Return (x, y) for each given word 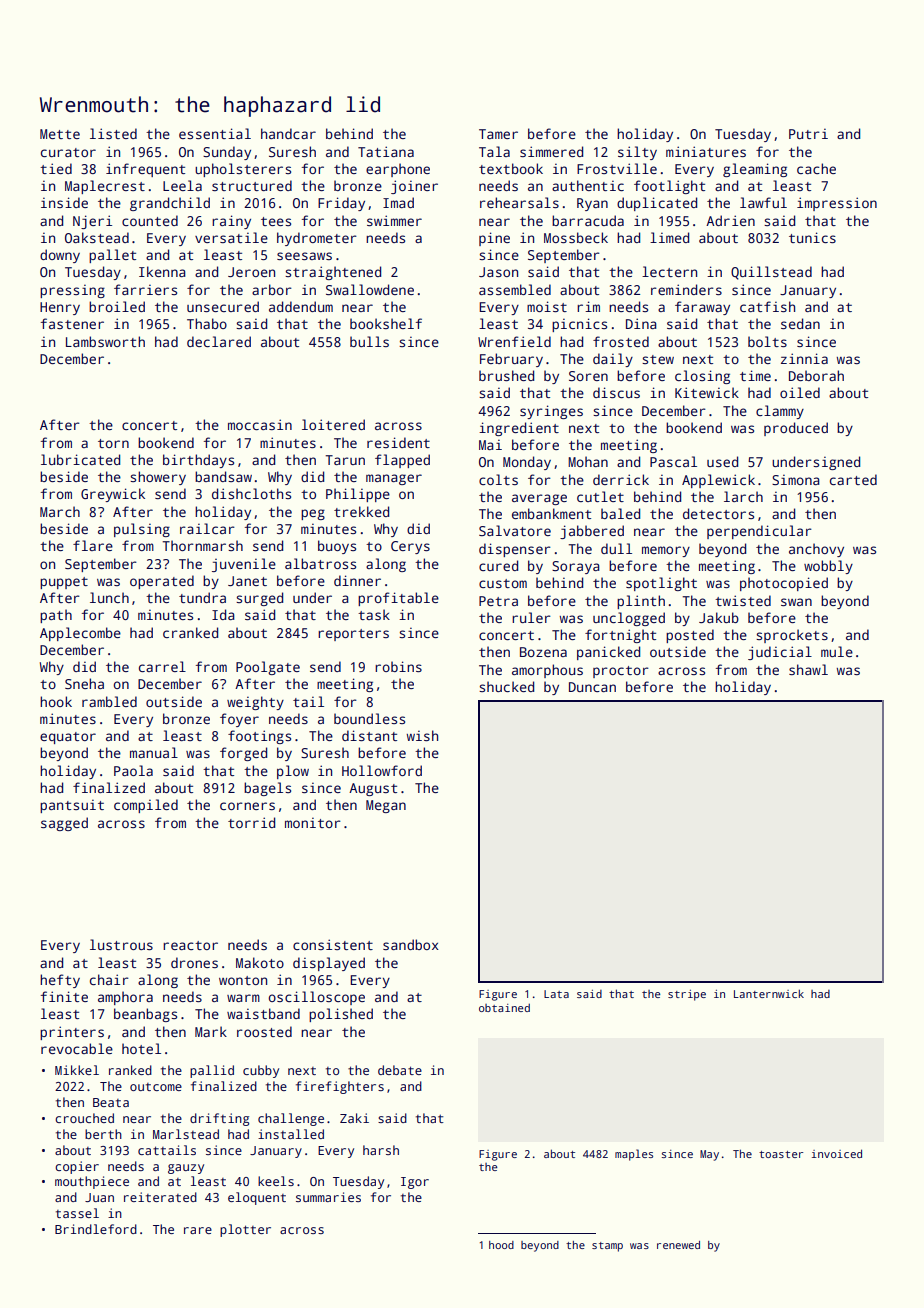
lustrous (121, 944)
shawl (808, 669)
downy (60, 256)
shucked (507, 686)
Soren (588, 376)
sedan (800, 323)
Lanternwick (769, 993)
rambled (109, 701)
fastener (72, 323)
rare (198, 1230)
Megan (386, 806)
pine (494, 239)
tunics (812, 237)
